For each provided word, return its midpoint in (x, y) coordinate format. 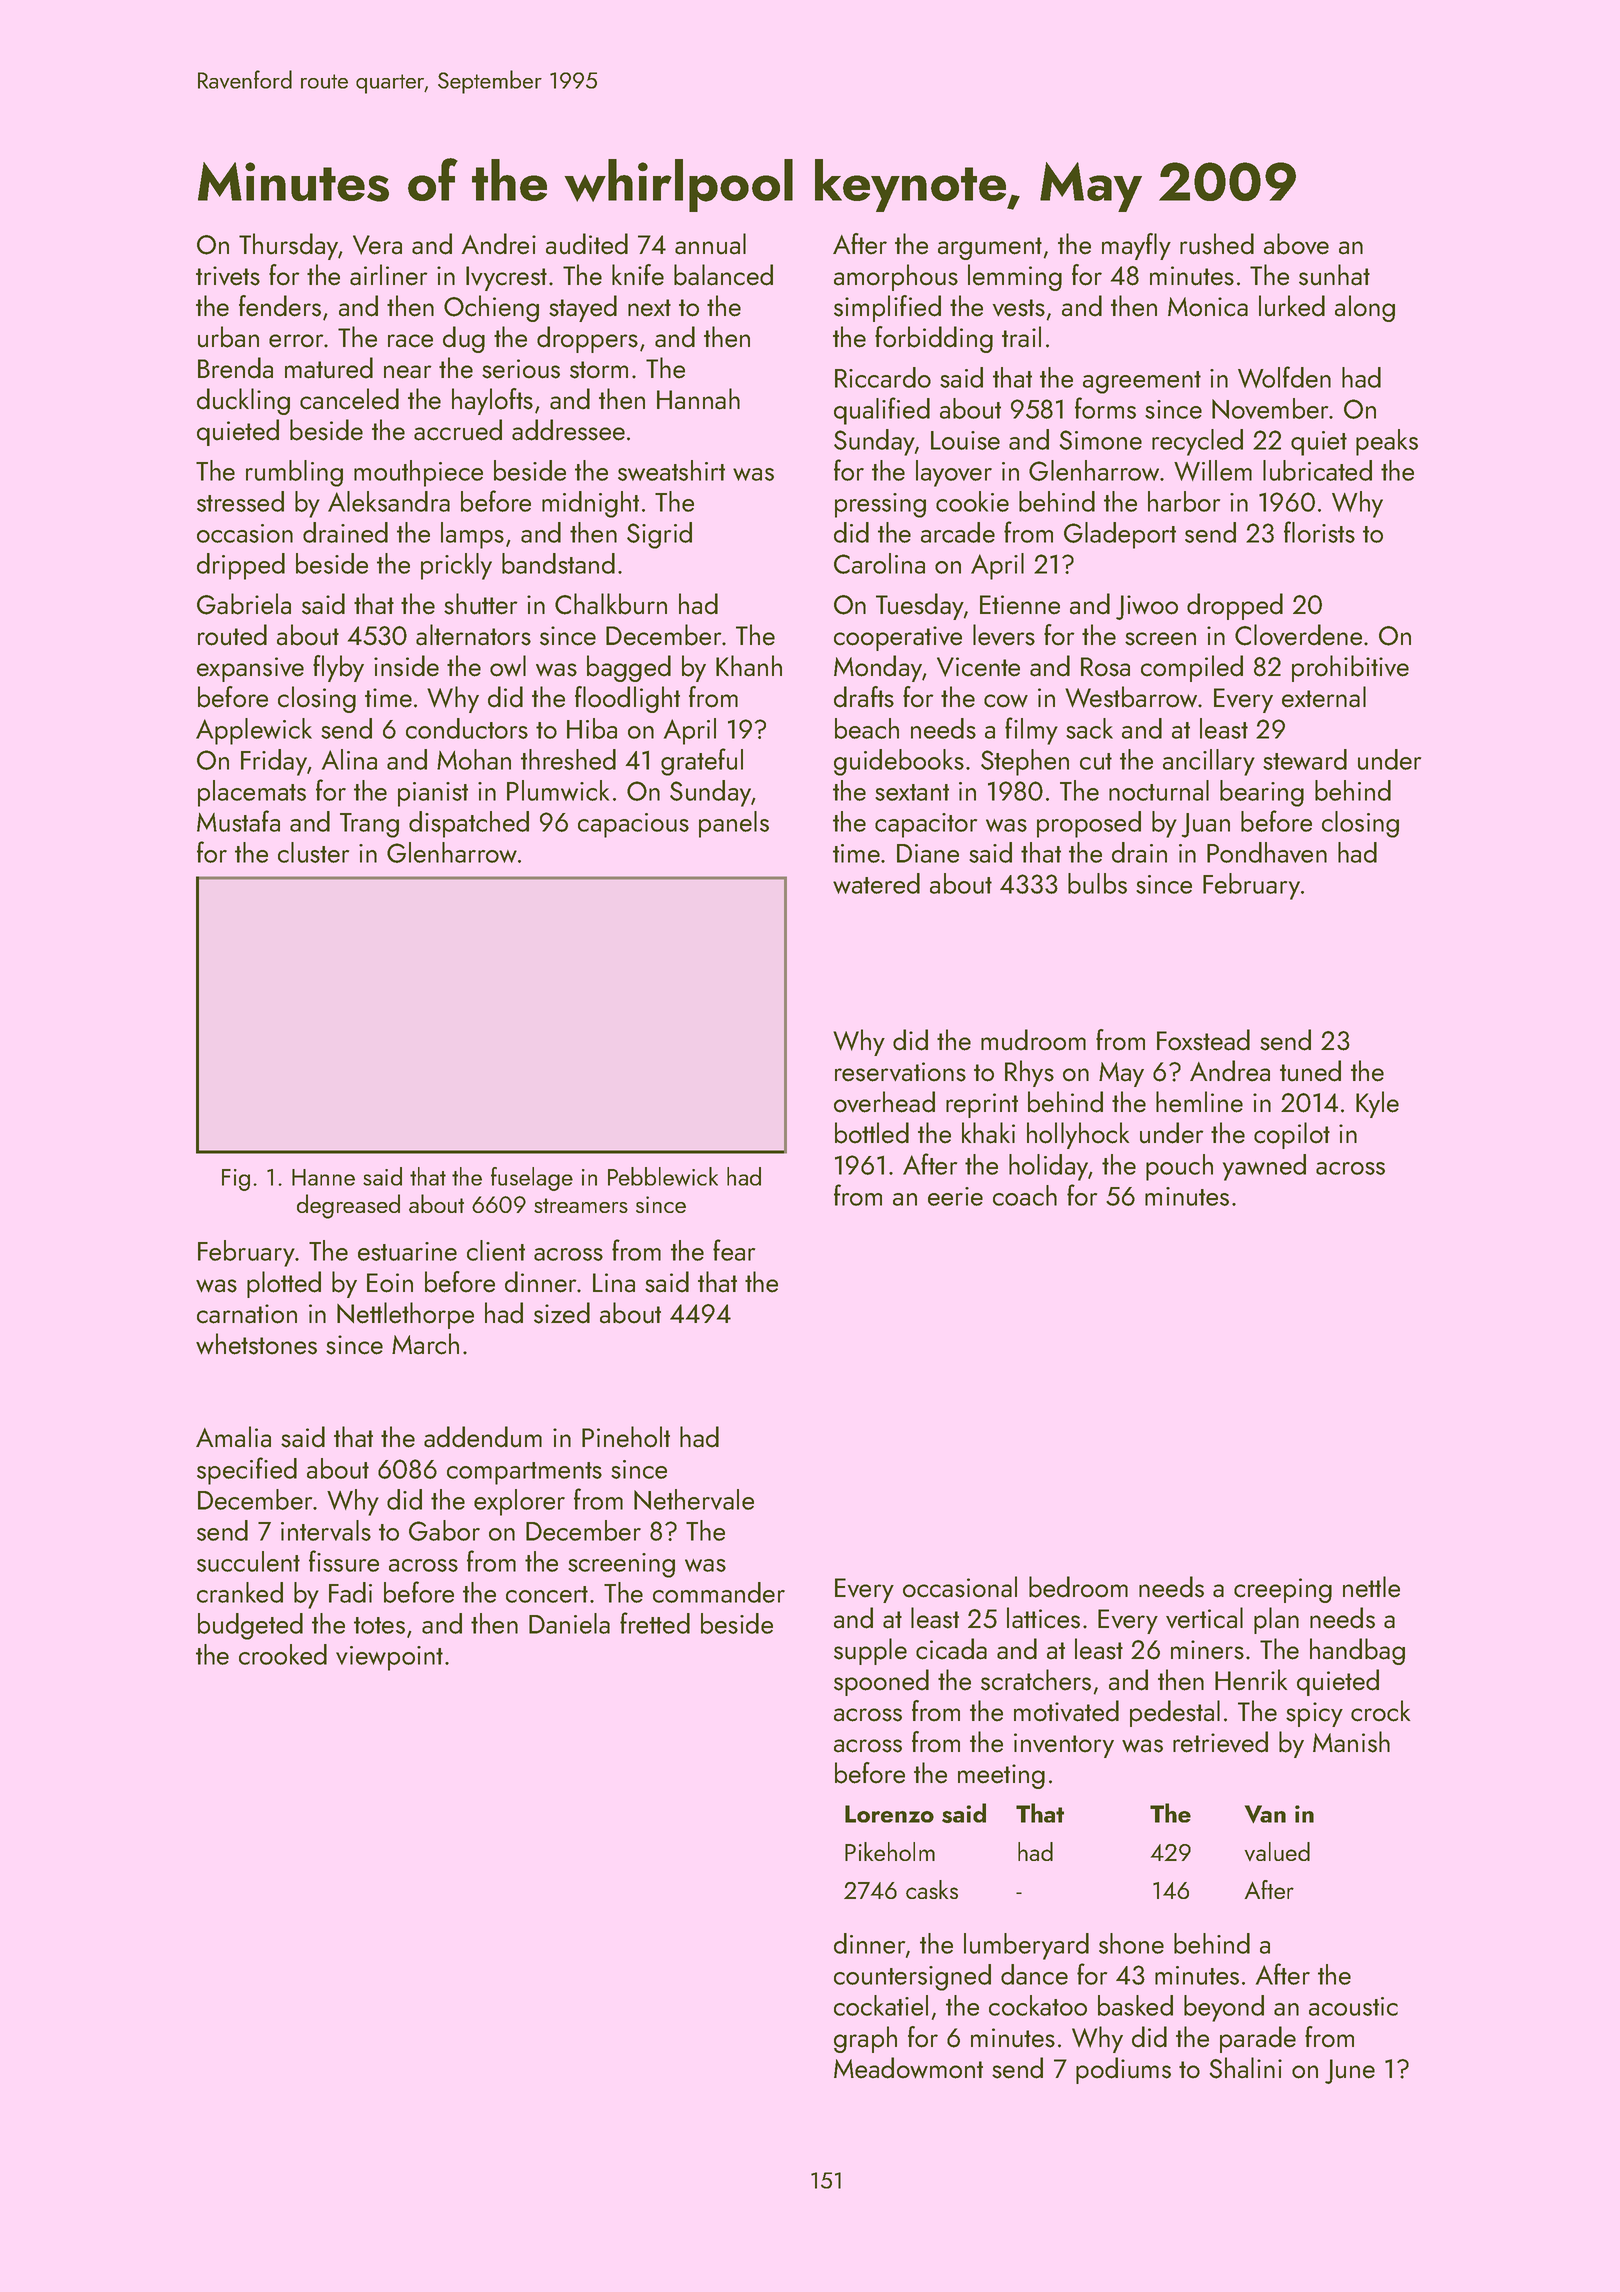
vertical (1204, 1618)
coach (1025, 1195)
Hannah (698, 399)
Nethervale (694, 1499)
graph (865, 2039)
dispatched (469, 824)
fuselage (532, 1179)
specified (247, 1471)
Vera (377, 245)
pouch (1179, 1167)
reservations (900, 1072)
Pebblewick (663, 1176)
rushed (1217, 244)
